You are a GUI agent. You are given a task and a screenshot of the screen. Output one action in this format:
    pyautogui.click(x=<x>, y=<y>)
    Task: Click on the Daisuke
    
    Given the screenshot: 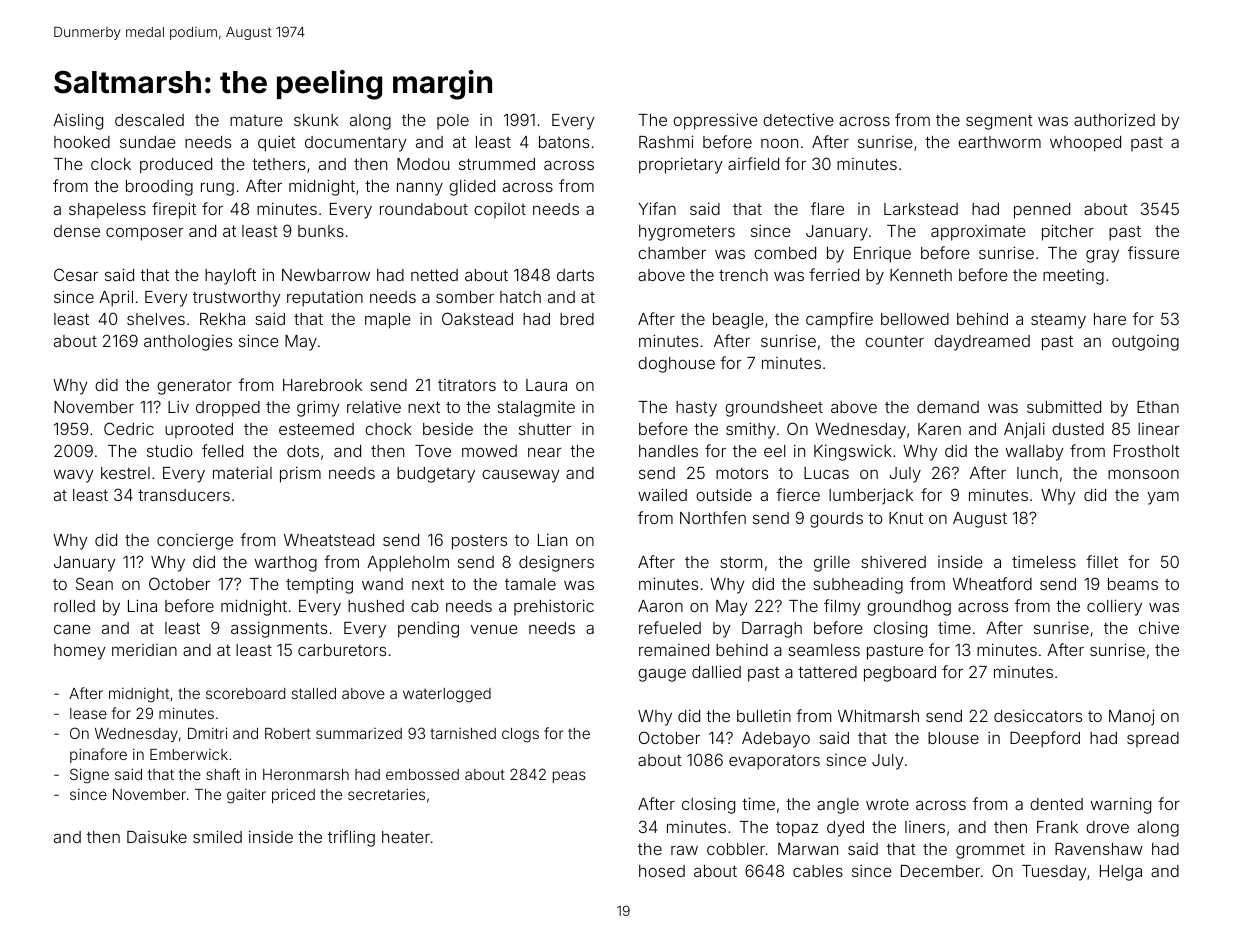 What is the action you would take?
    pyautogui.click(x=157, y=837)
